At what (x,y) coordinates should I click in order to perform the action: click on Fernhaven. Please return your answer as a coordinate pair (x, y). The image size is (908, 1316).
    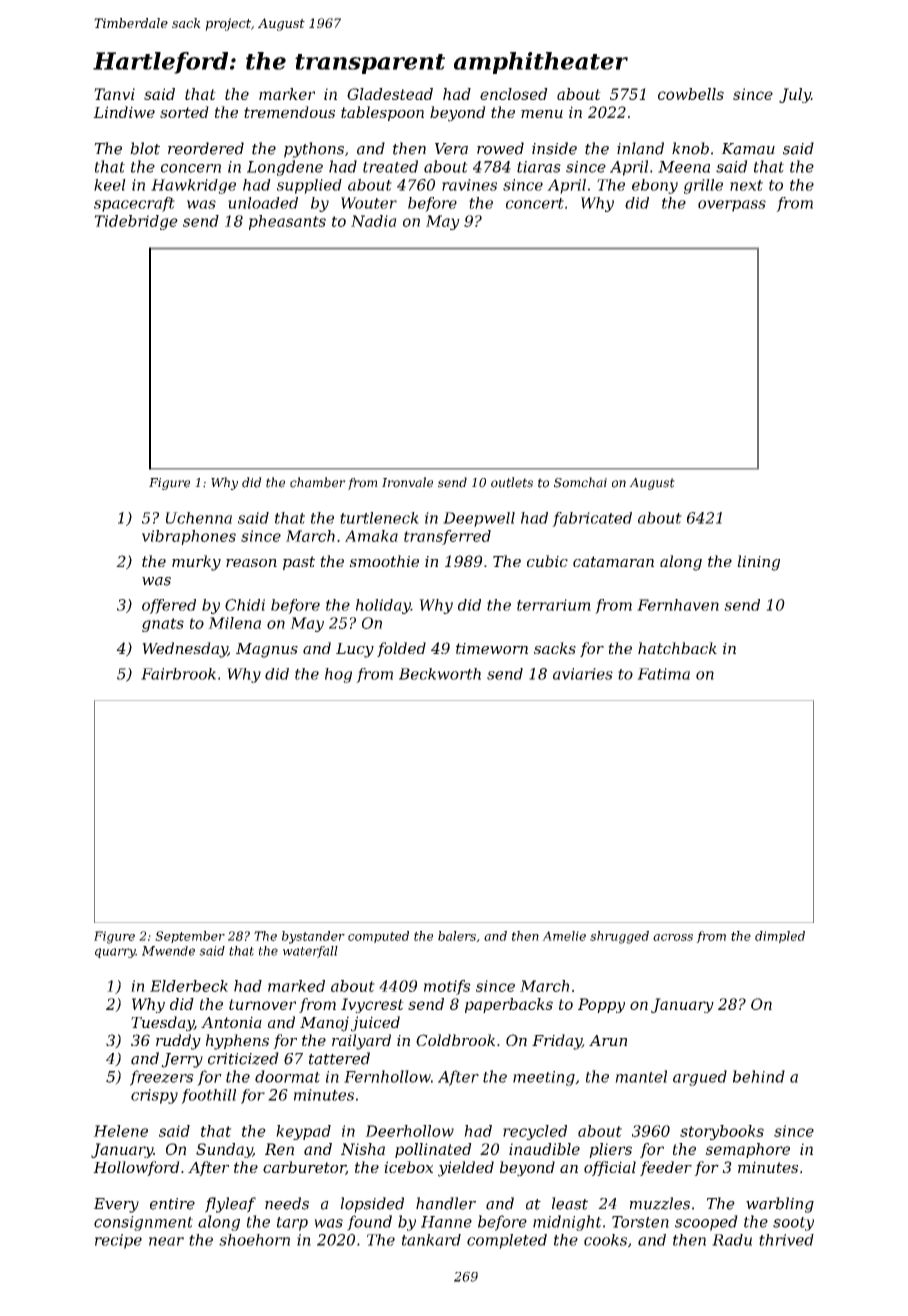
    Looking at the image, I should click on (678, 605).
